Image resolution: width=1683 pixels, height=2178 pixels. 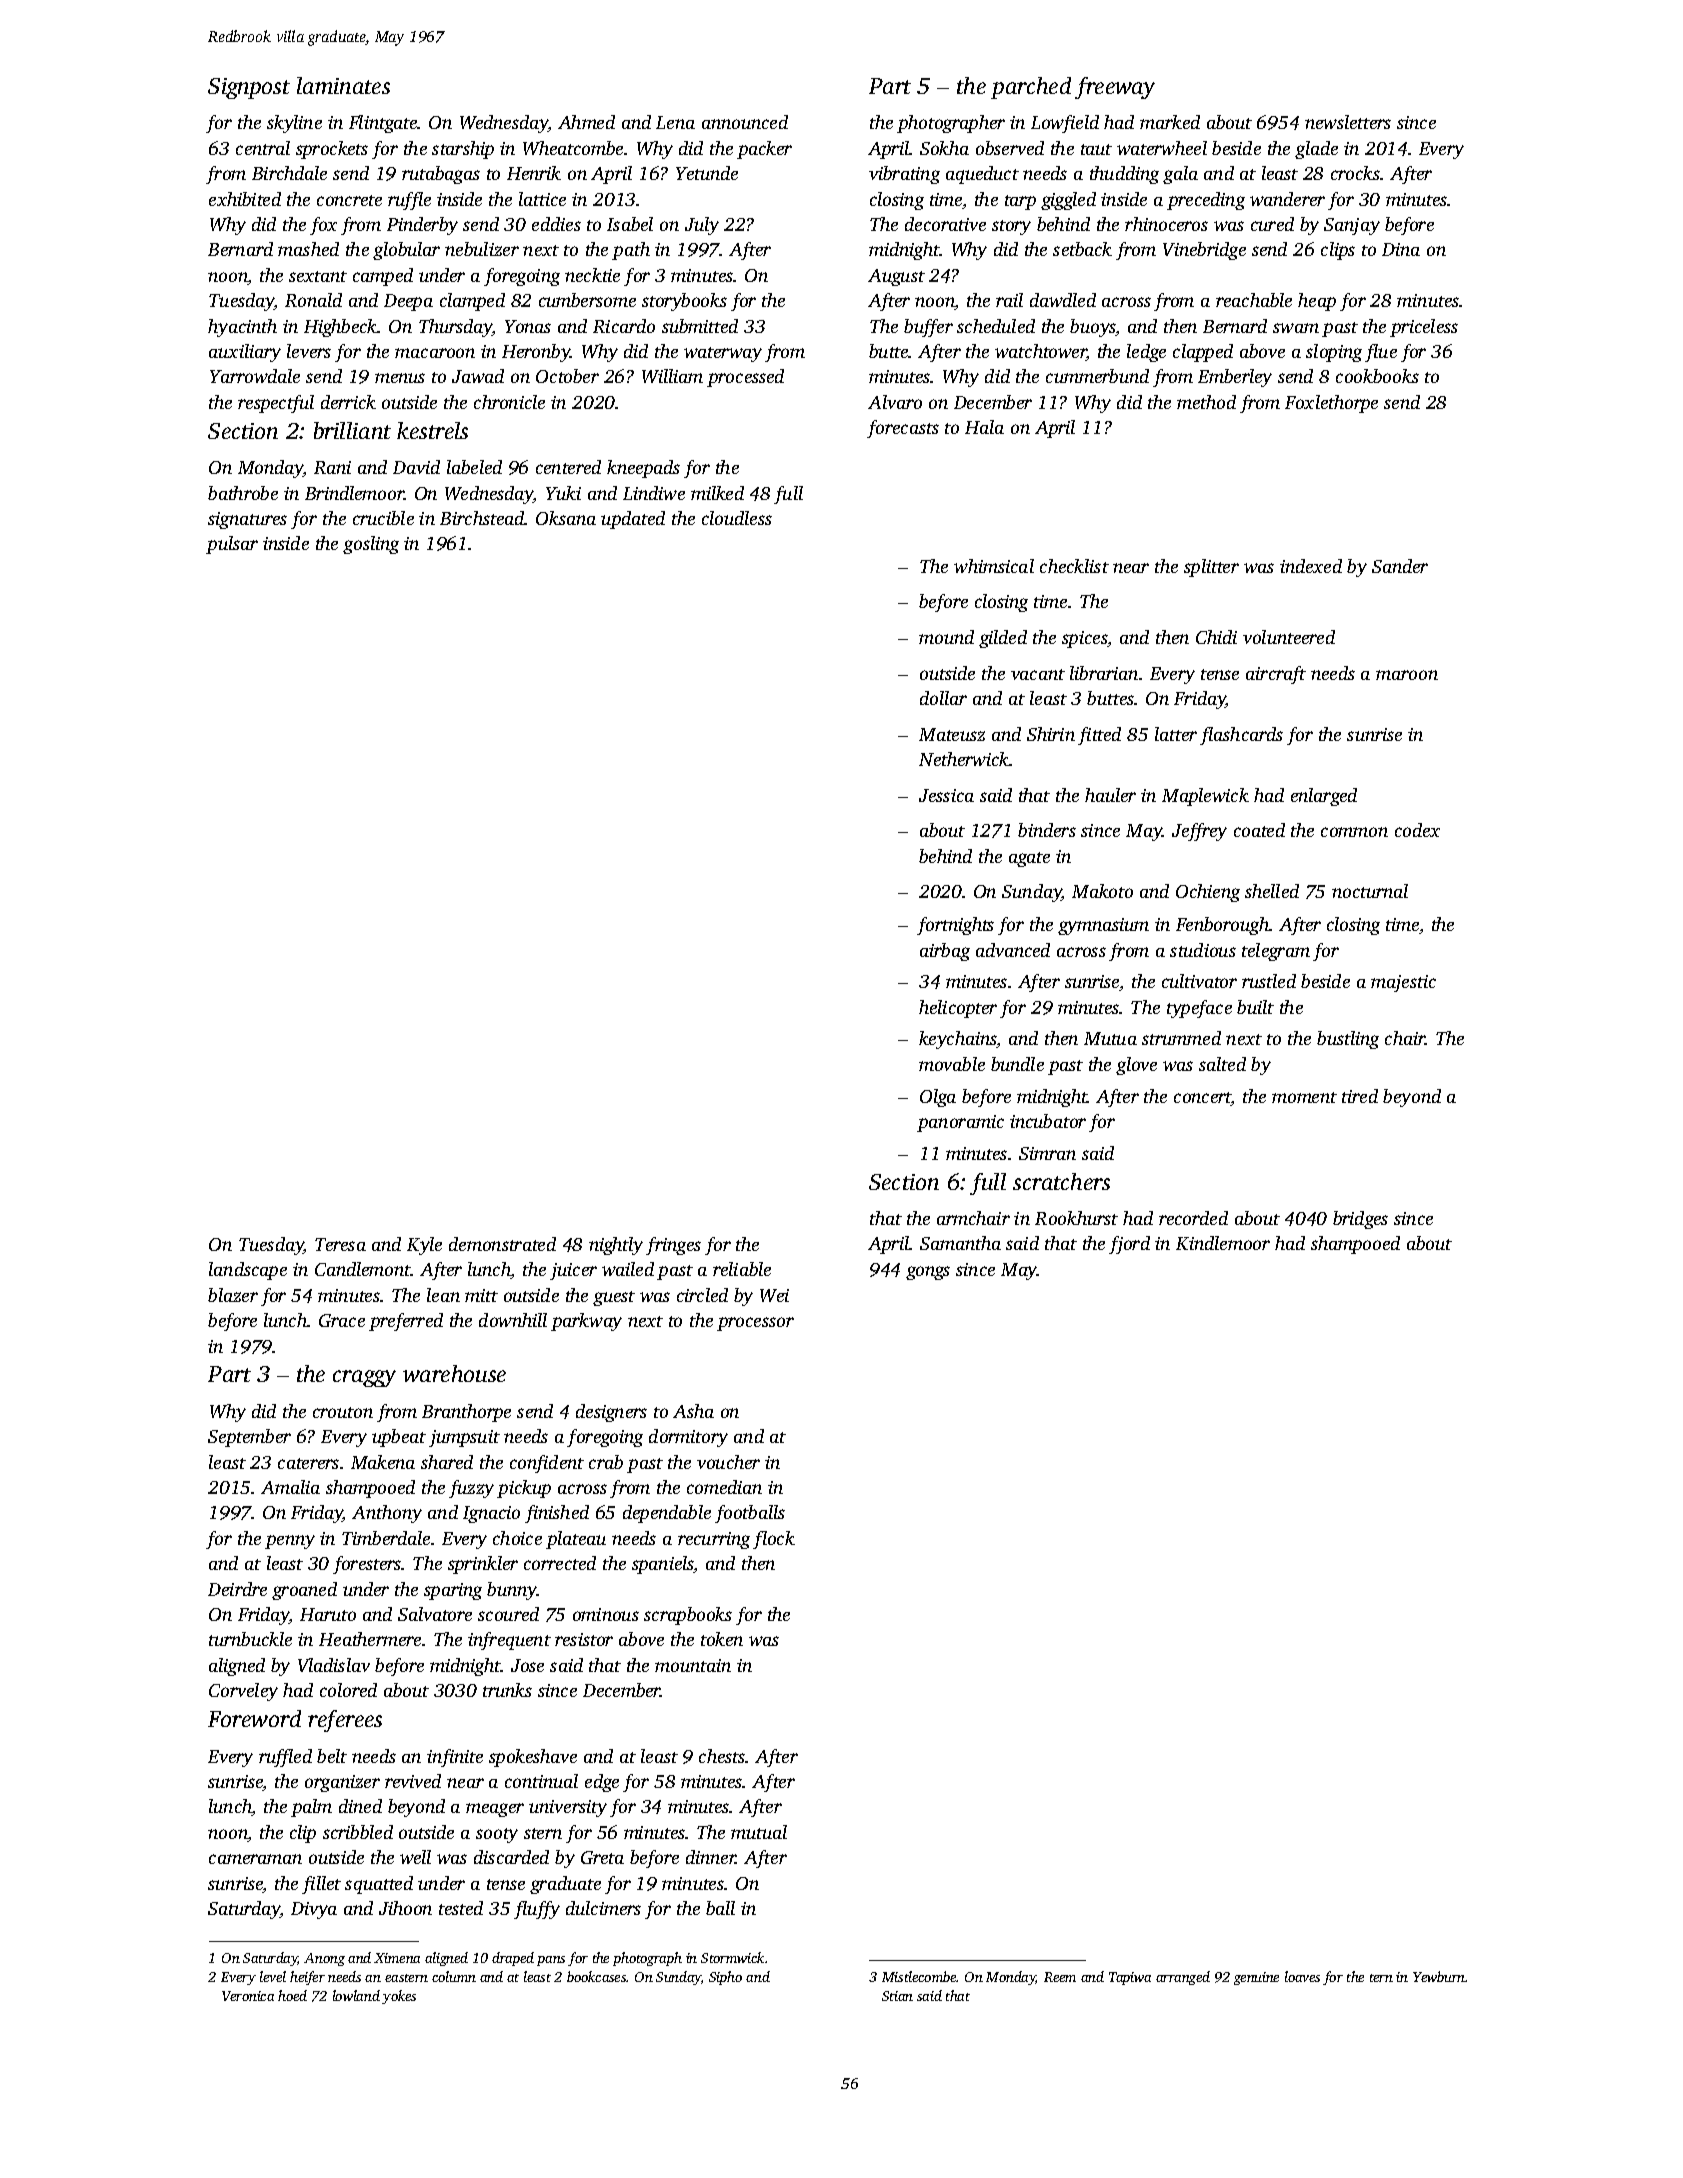 I want to click on flock, so click(x=774, y=1540).
